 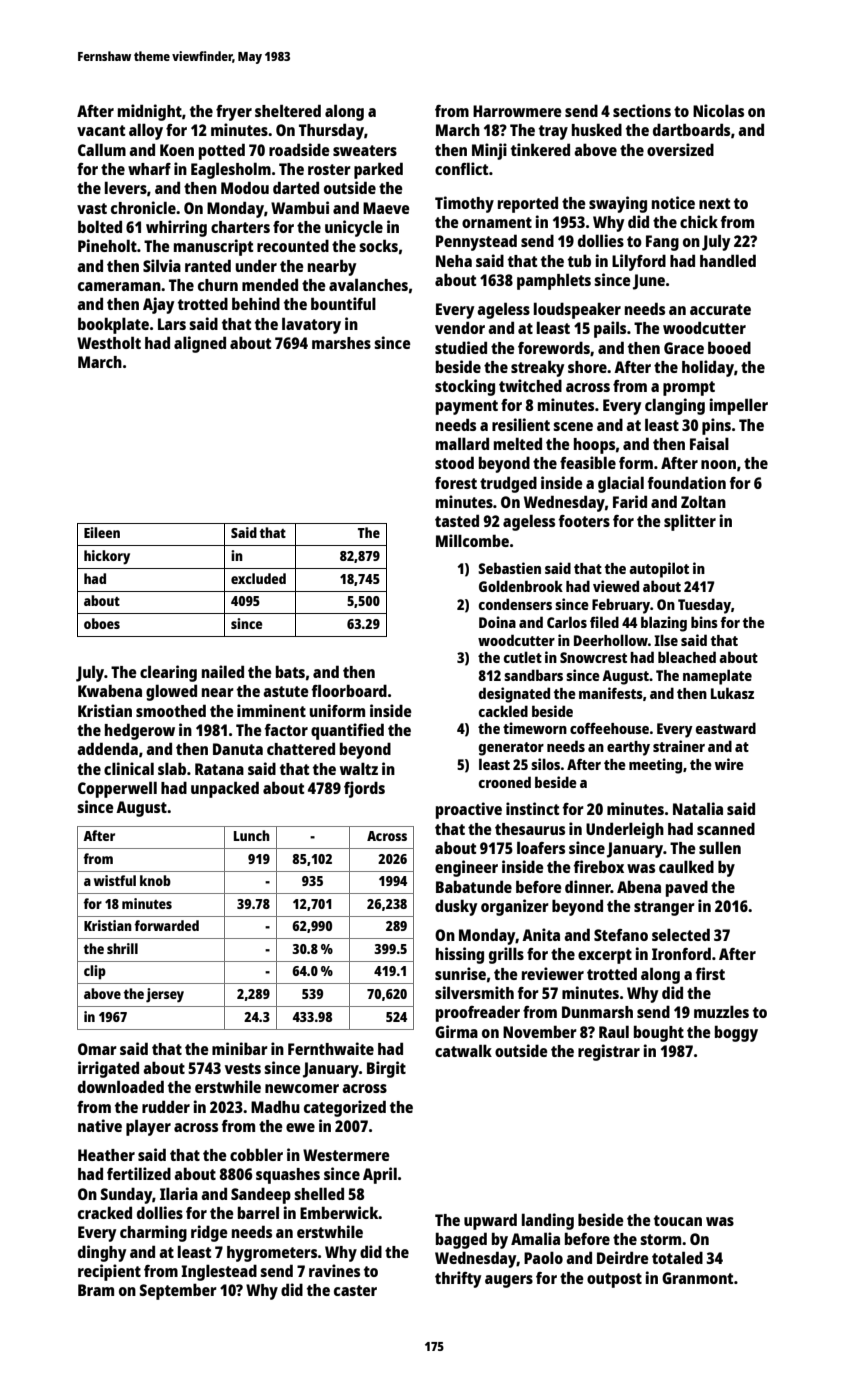 What do you see at coordinates (100, 226) in the screenshot?
I see `bolted` at bounding box center [100, 226].
